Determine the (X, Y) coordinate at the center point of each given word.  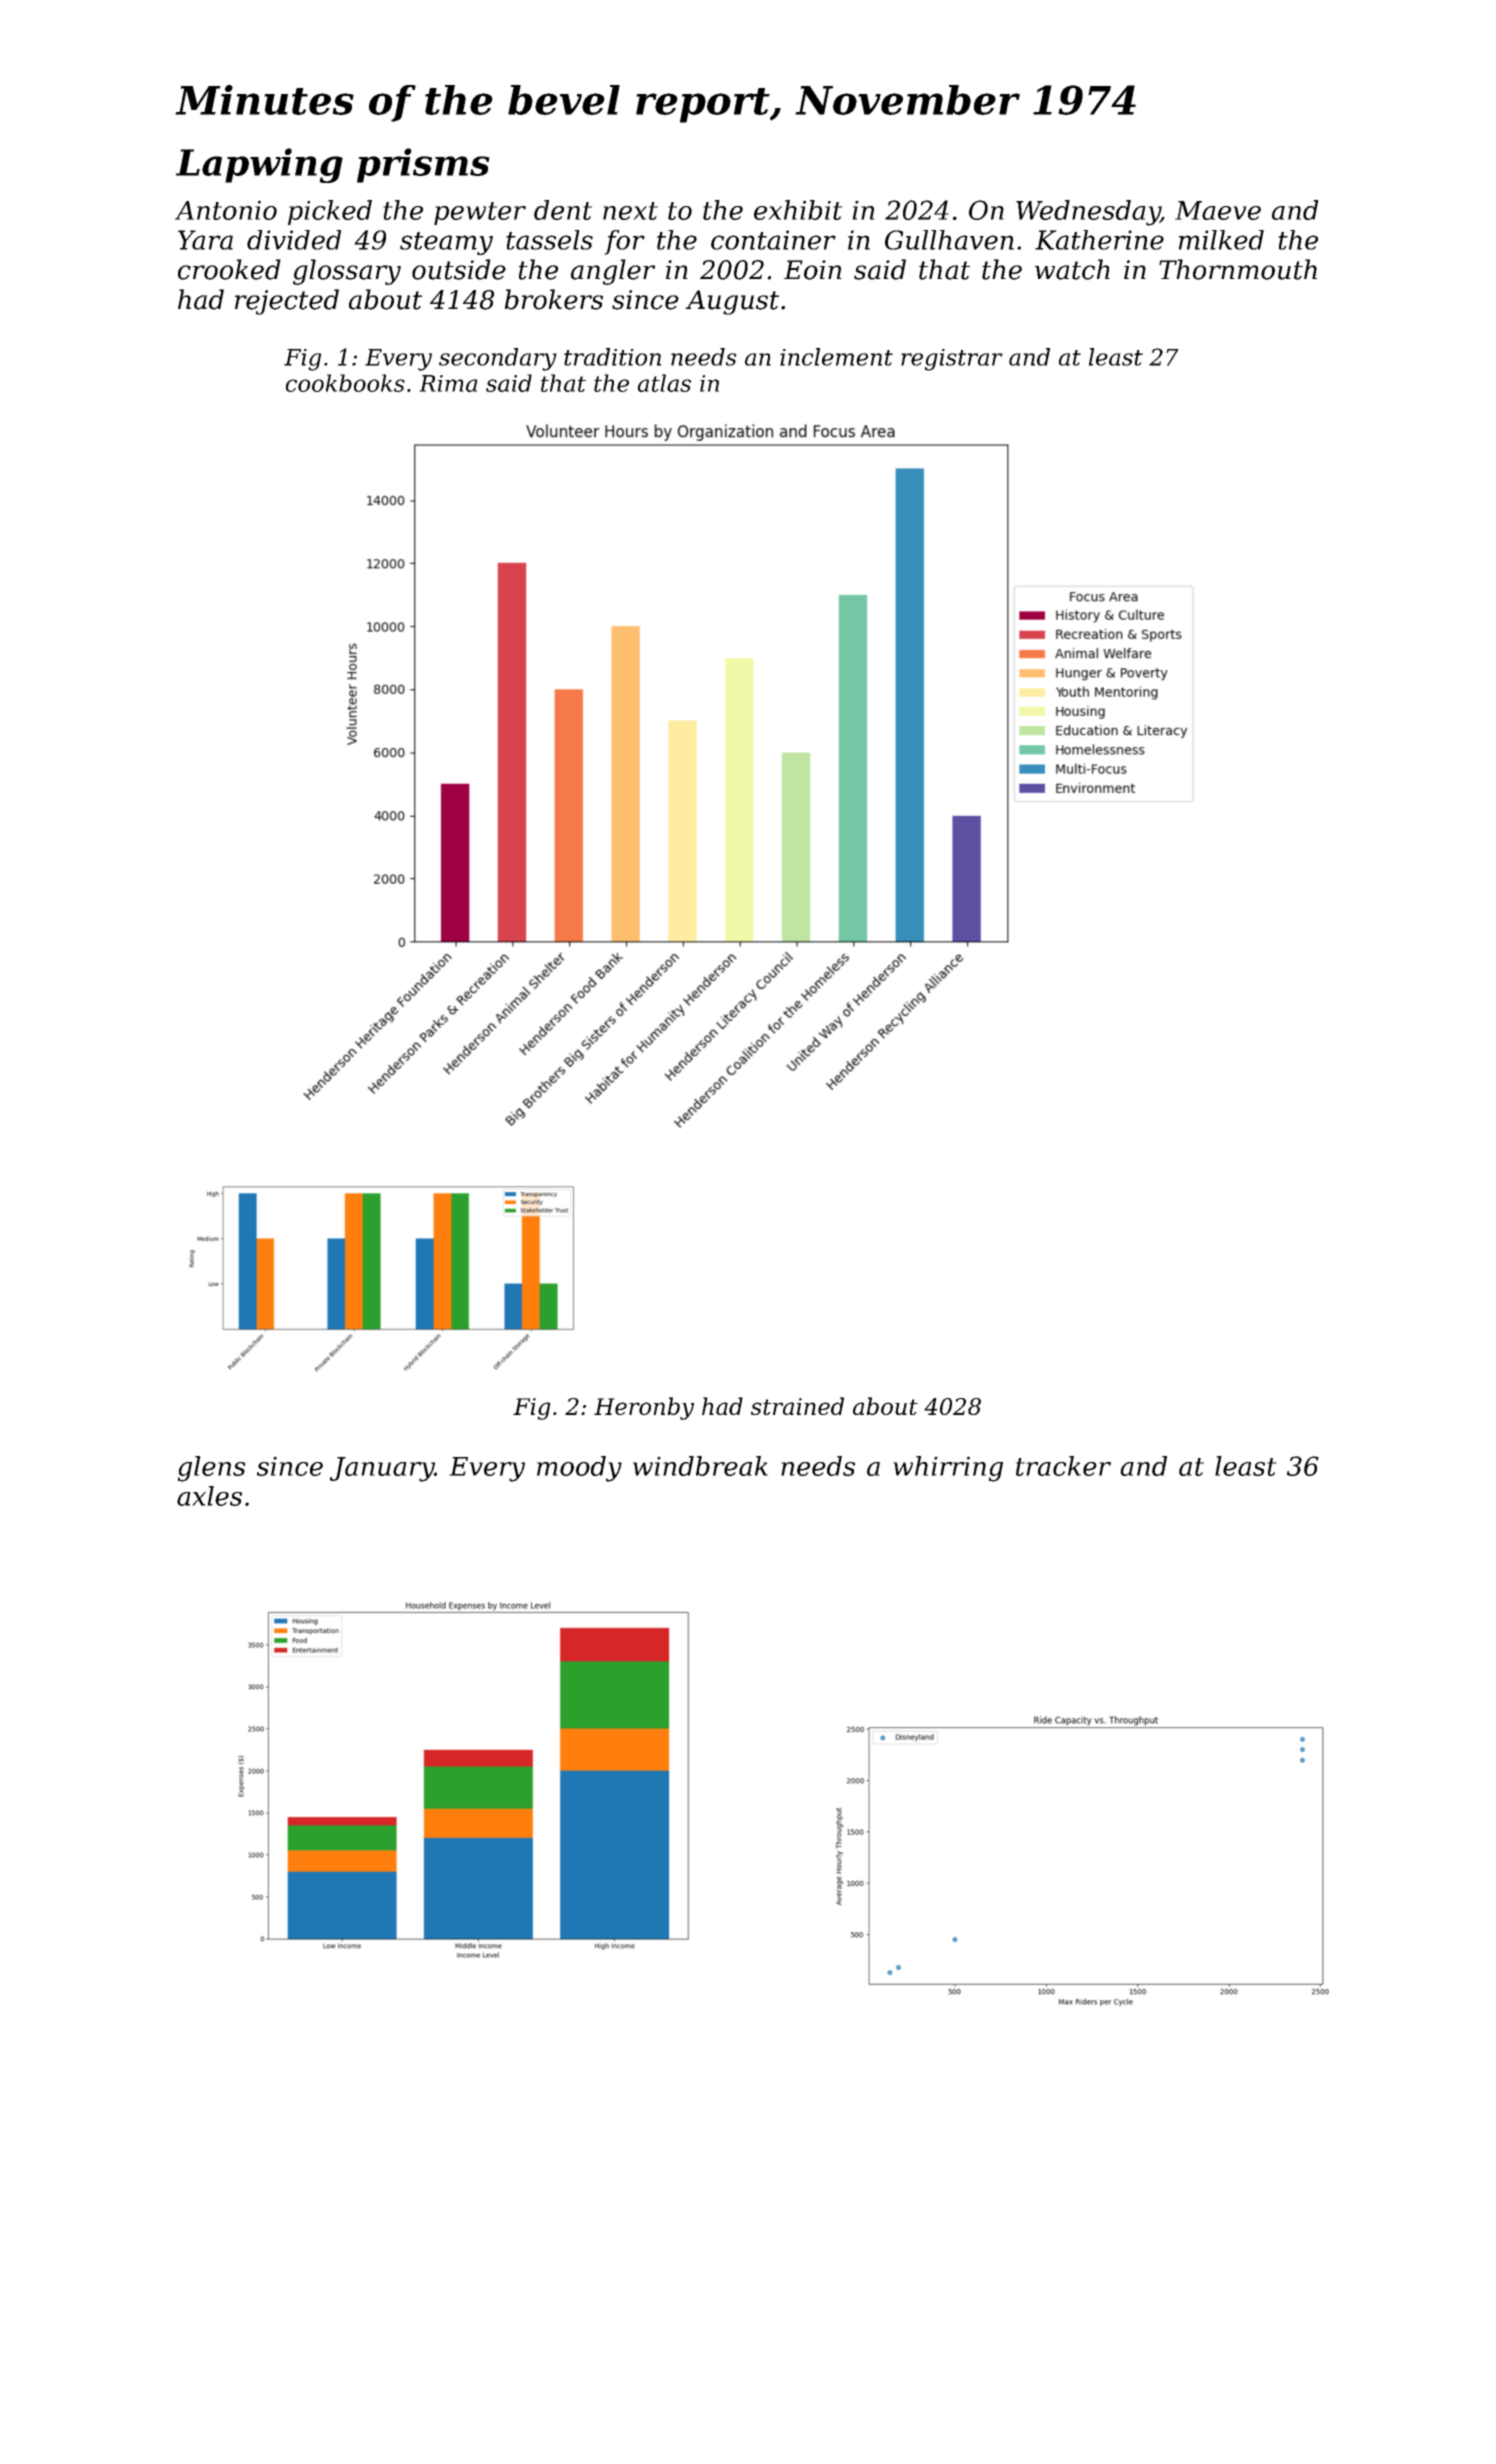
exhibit (798, 210)
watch (1072, 269)
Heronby (644, 1408)
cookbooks (345, 383)
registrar (952, 360)
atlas (664, 383)
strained (797, 1406)
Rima (448, 383)
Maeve (1218, 210)
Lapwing (259, 165)
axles (209, 1496)
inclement (836, 357)
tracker (1063, 1466)
